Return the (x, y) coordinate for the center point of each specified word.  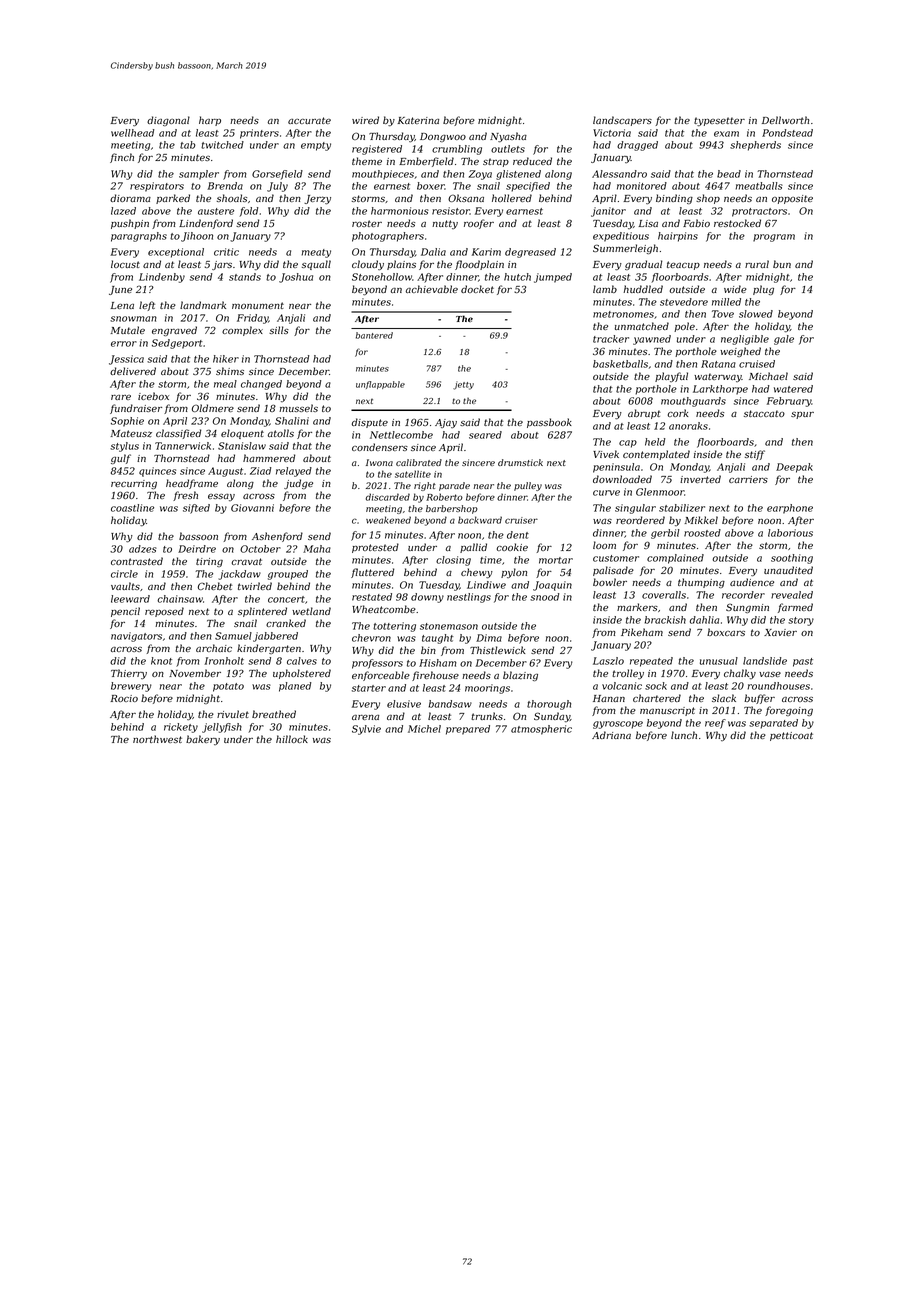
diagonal (168, 121)
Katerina (418, 120)
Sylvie (366, 730)
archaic (214, 648)
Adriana (611, 735)
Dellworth (785, 120)
